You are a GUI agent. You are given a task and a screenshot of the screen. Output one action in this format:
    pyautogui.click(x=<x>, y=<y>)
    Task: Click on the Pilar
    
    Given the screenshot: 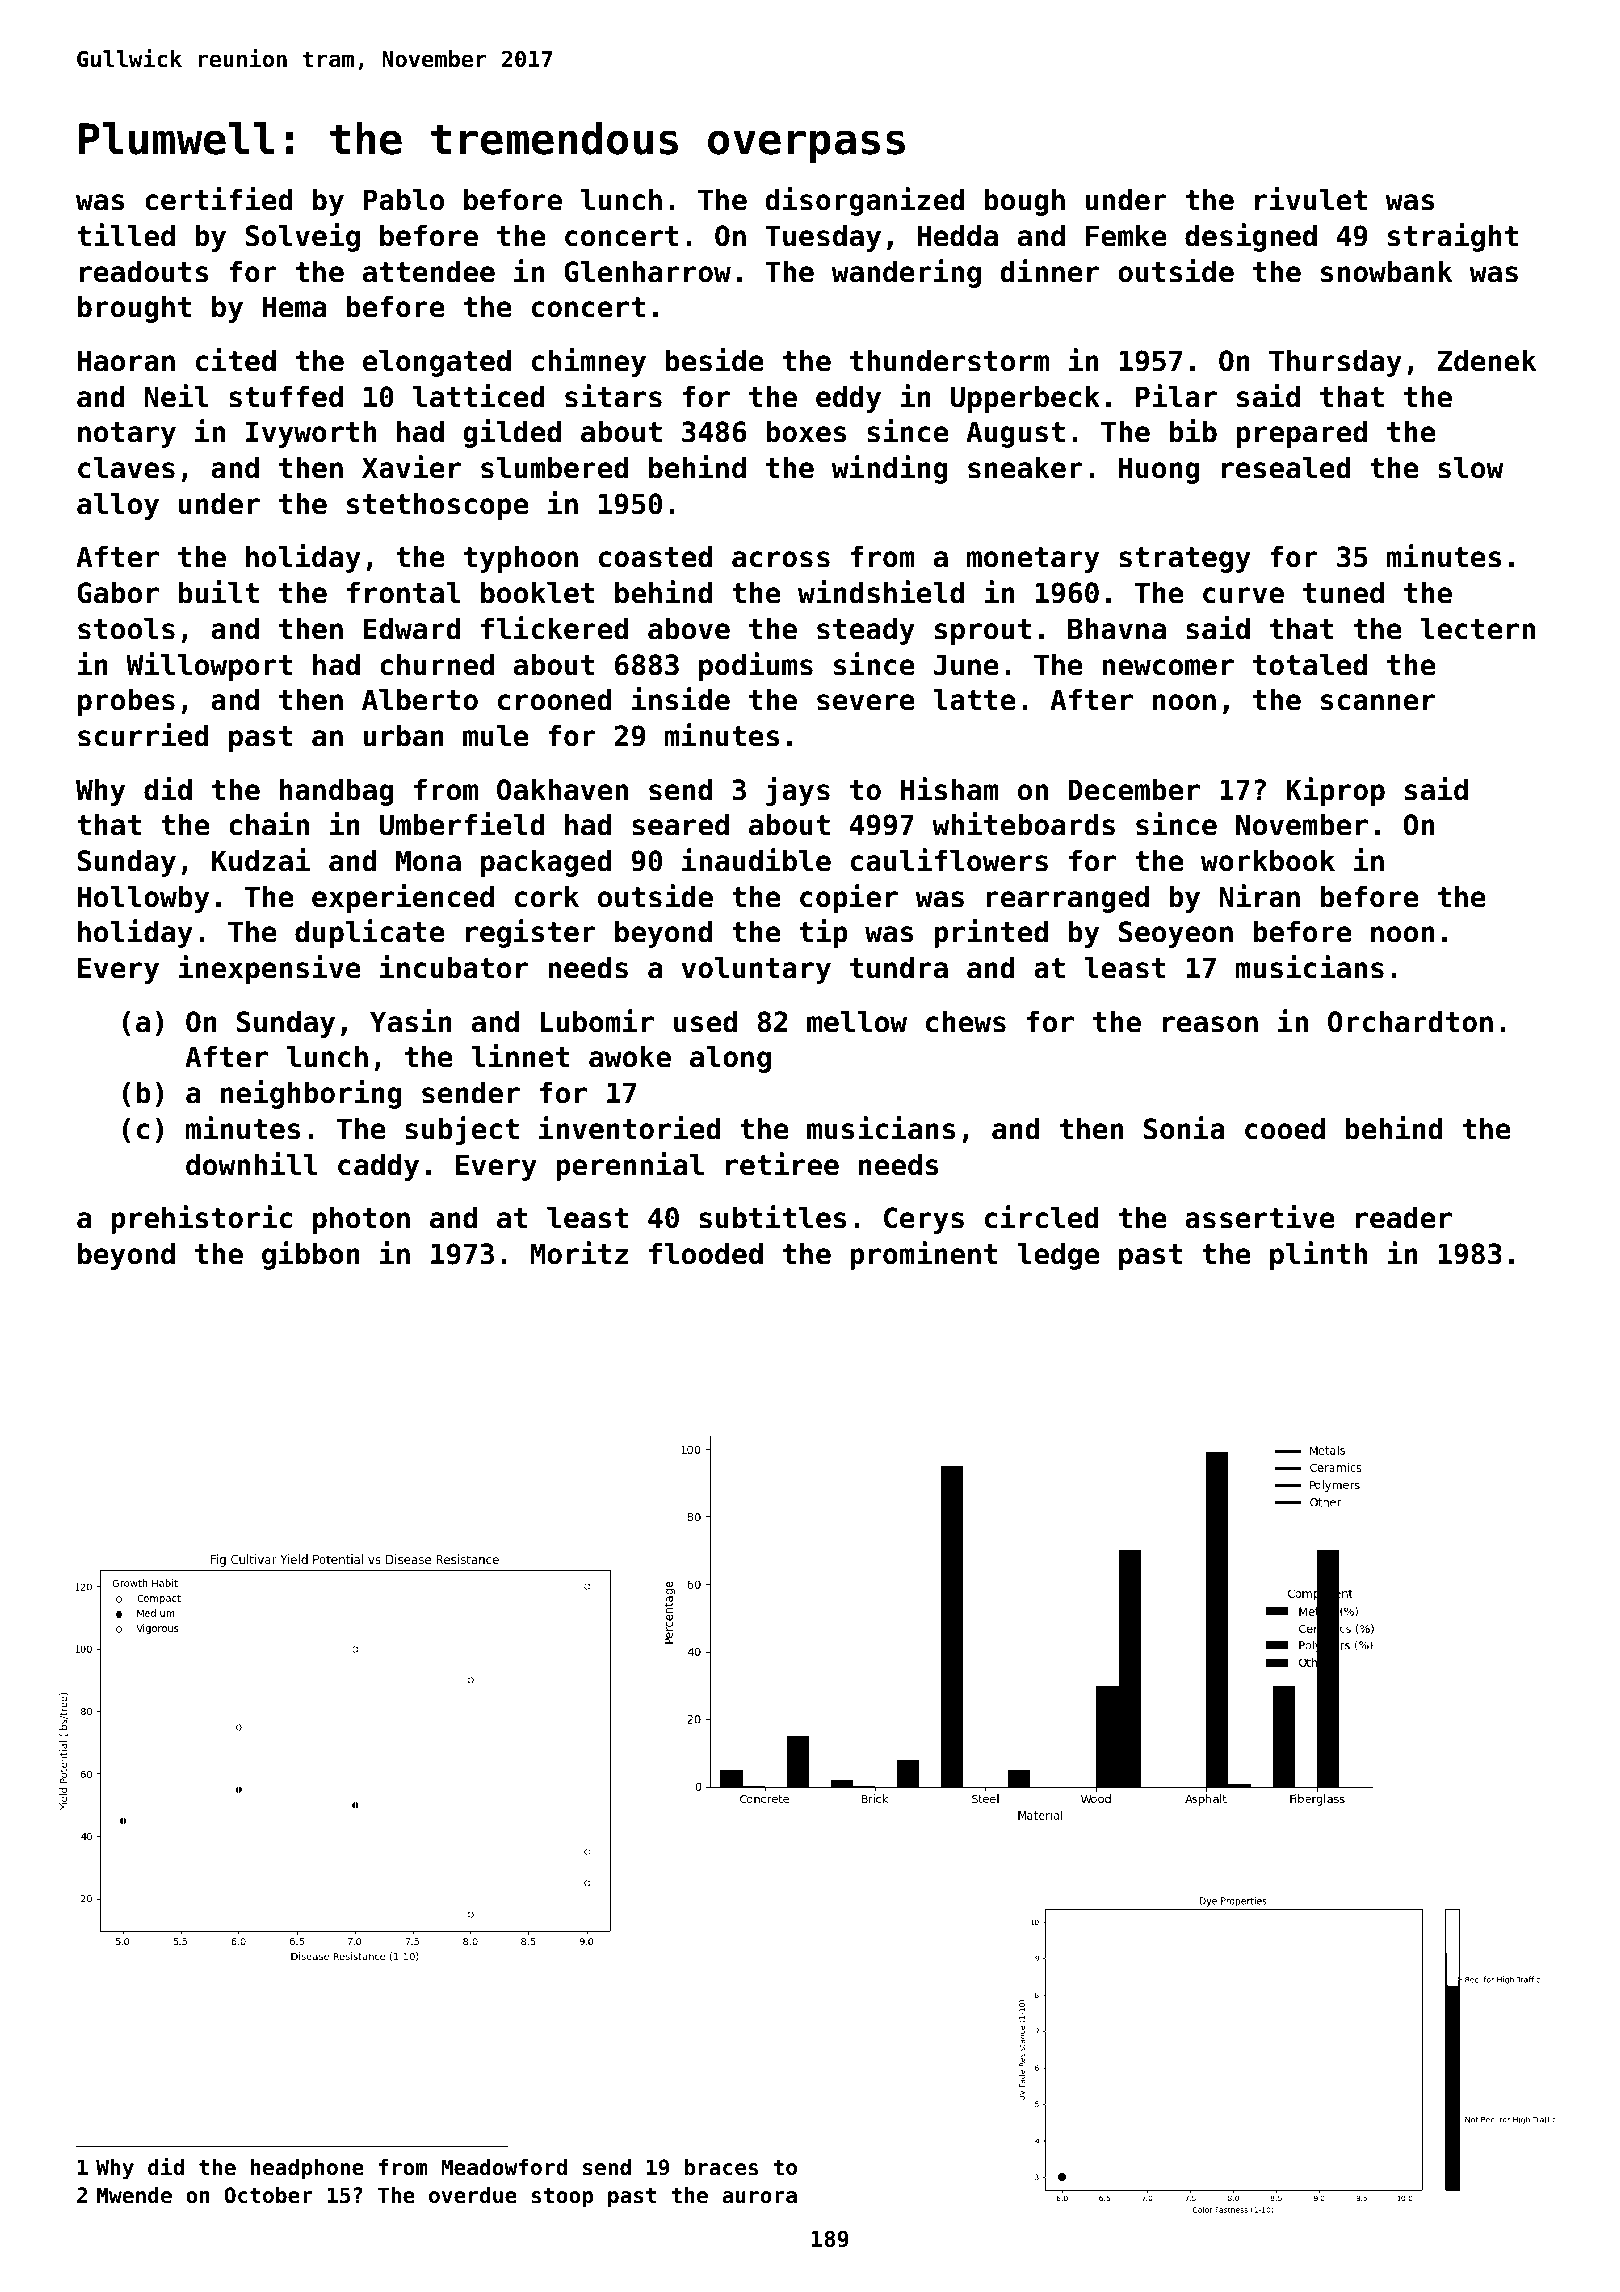 What is the action you would take?
    pyautogui.click(x=1176, y=396)
